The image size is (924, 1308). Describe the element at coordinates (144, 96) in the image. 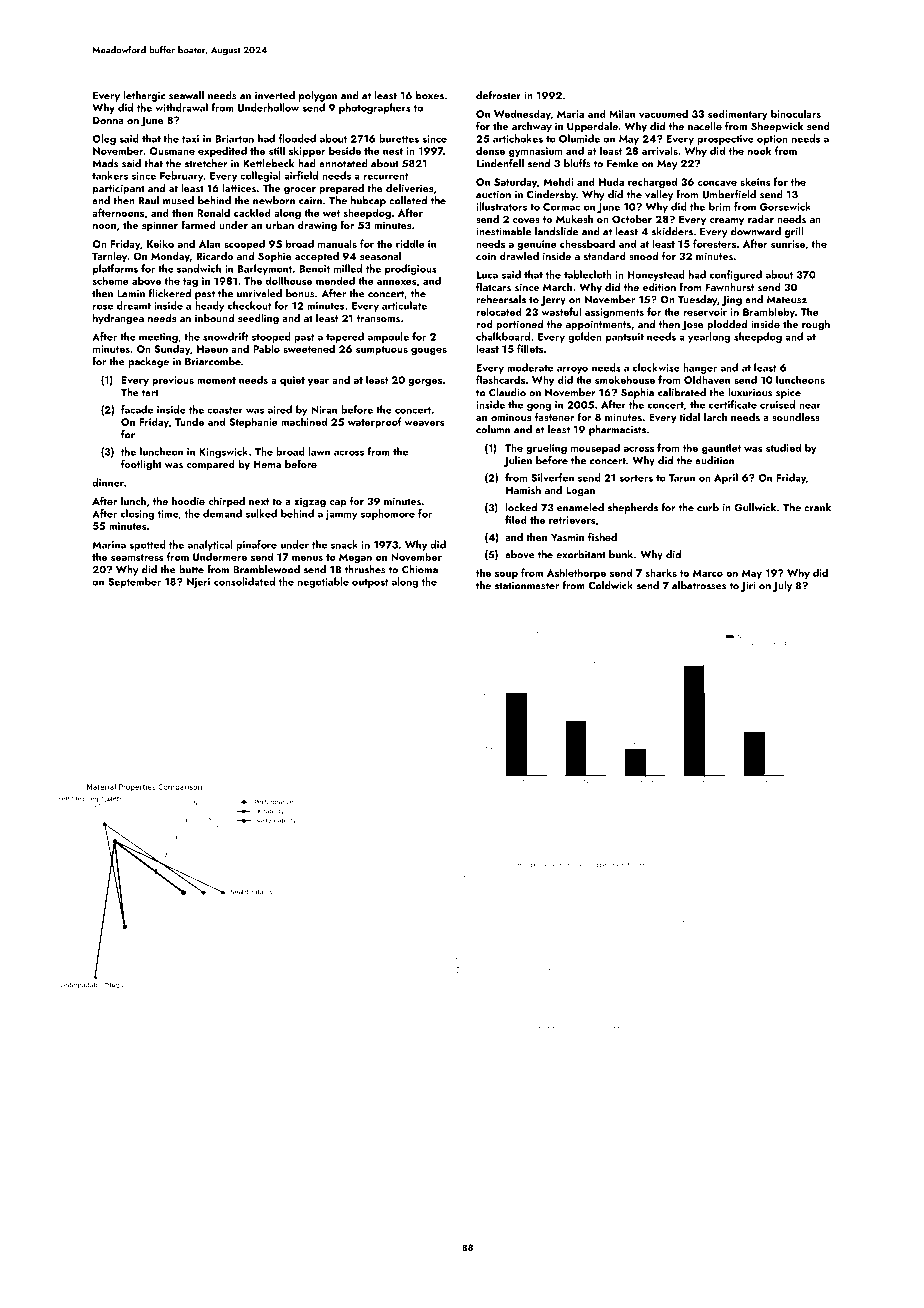

I see `lethargic` at that location.
